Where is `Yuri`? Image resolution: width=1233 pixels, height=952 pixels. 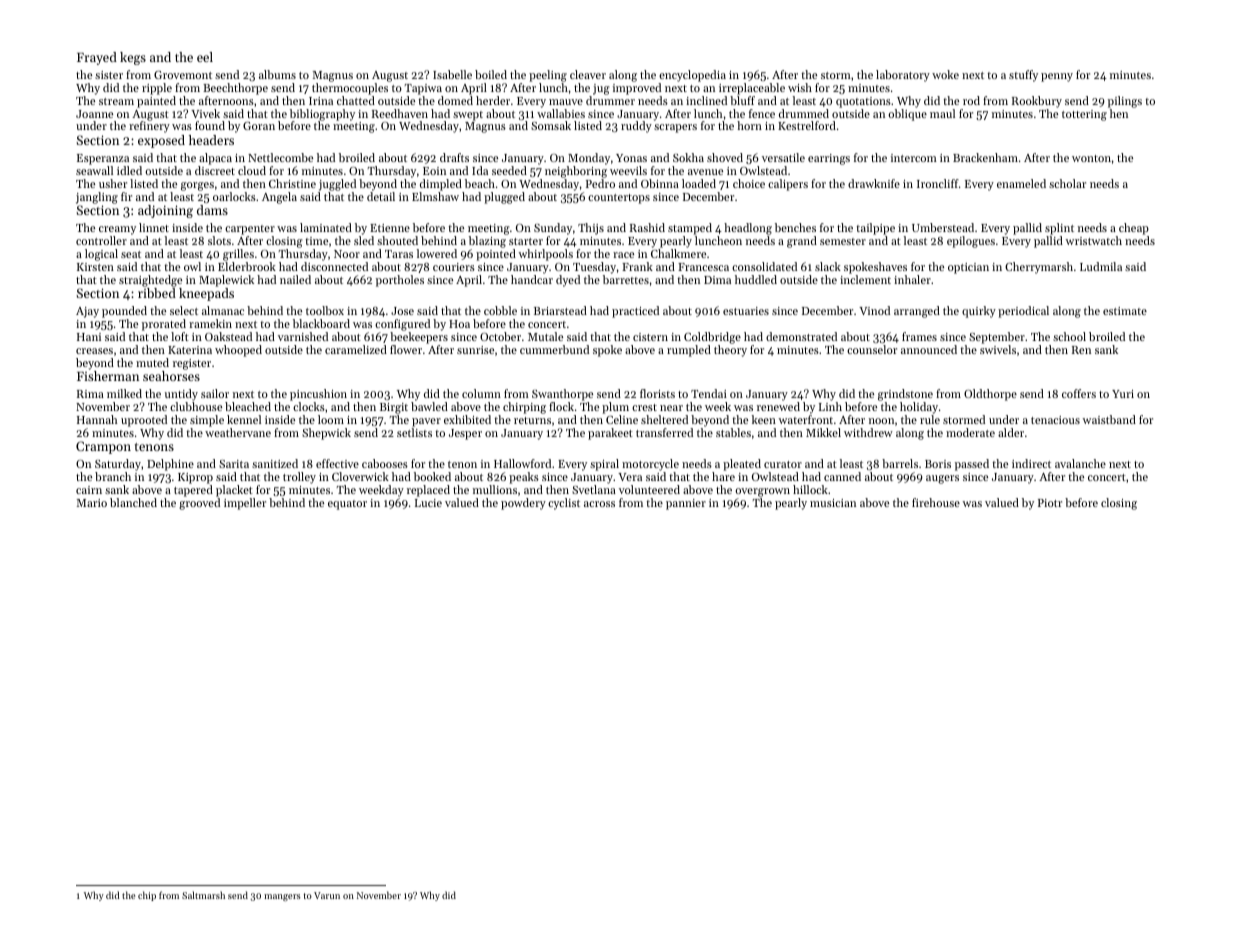
Yuri is located at coordinates (1123, 394).
